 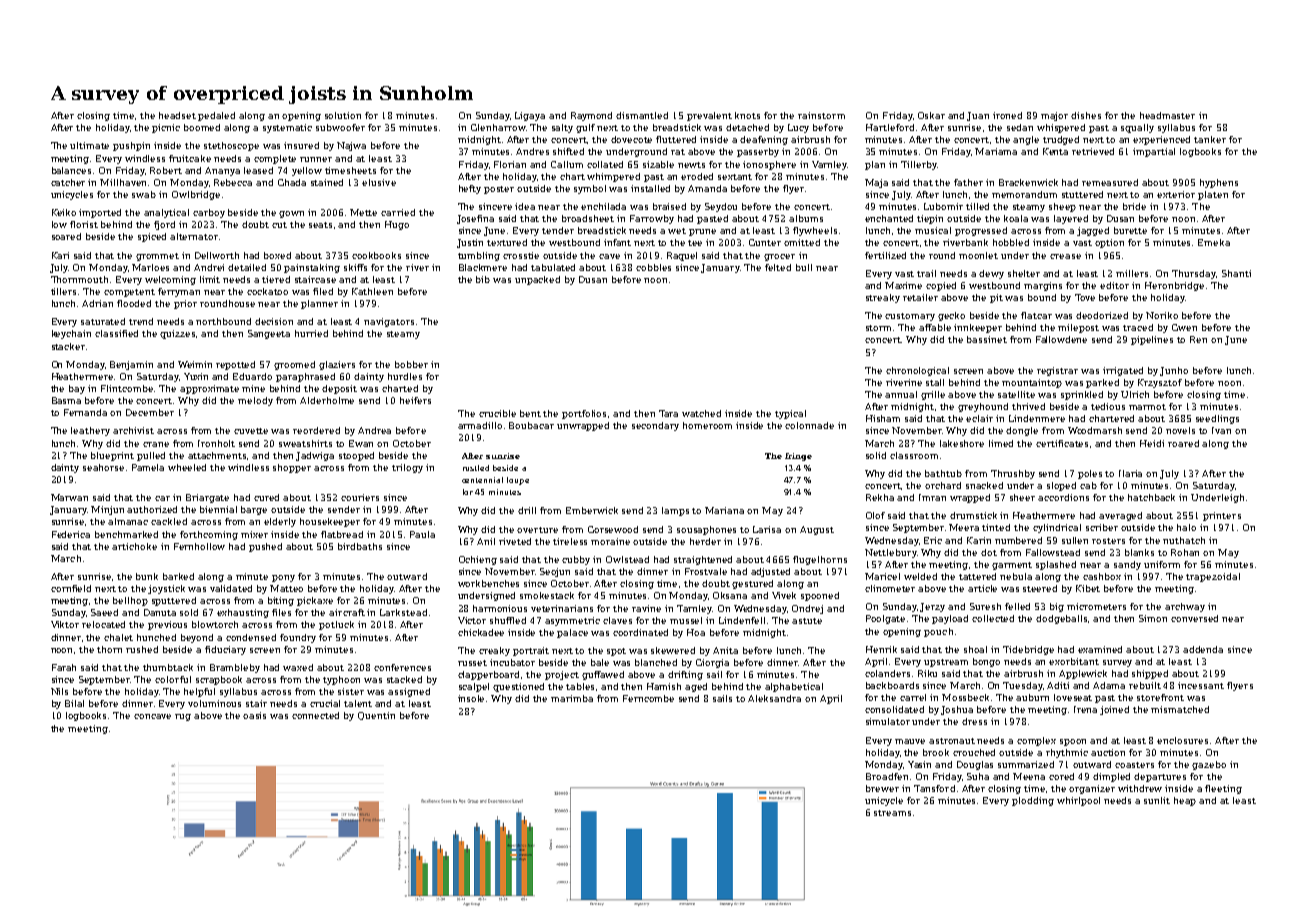 What do you see at coordinates (642, 115) in the screenshot?
I see `dismantled` at bounding box center [642, 115].
